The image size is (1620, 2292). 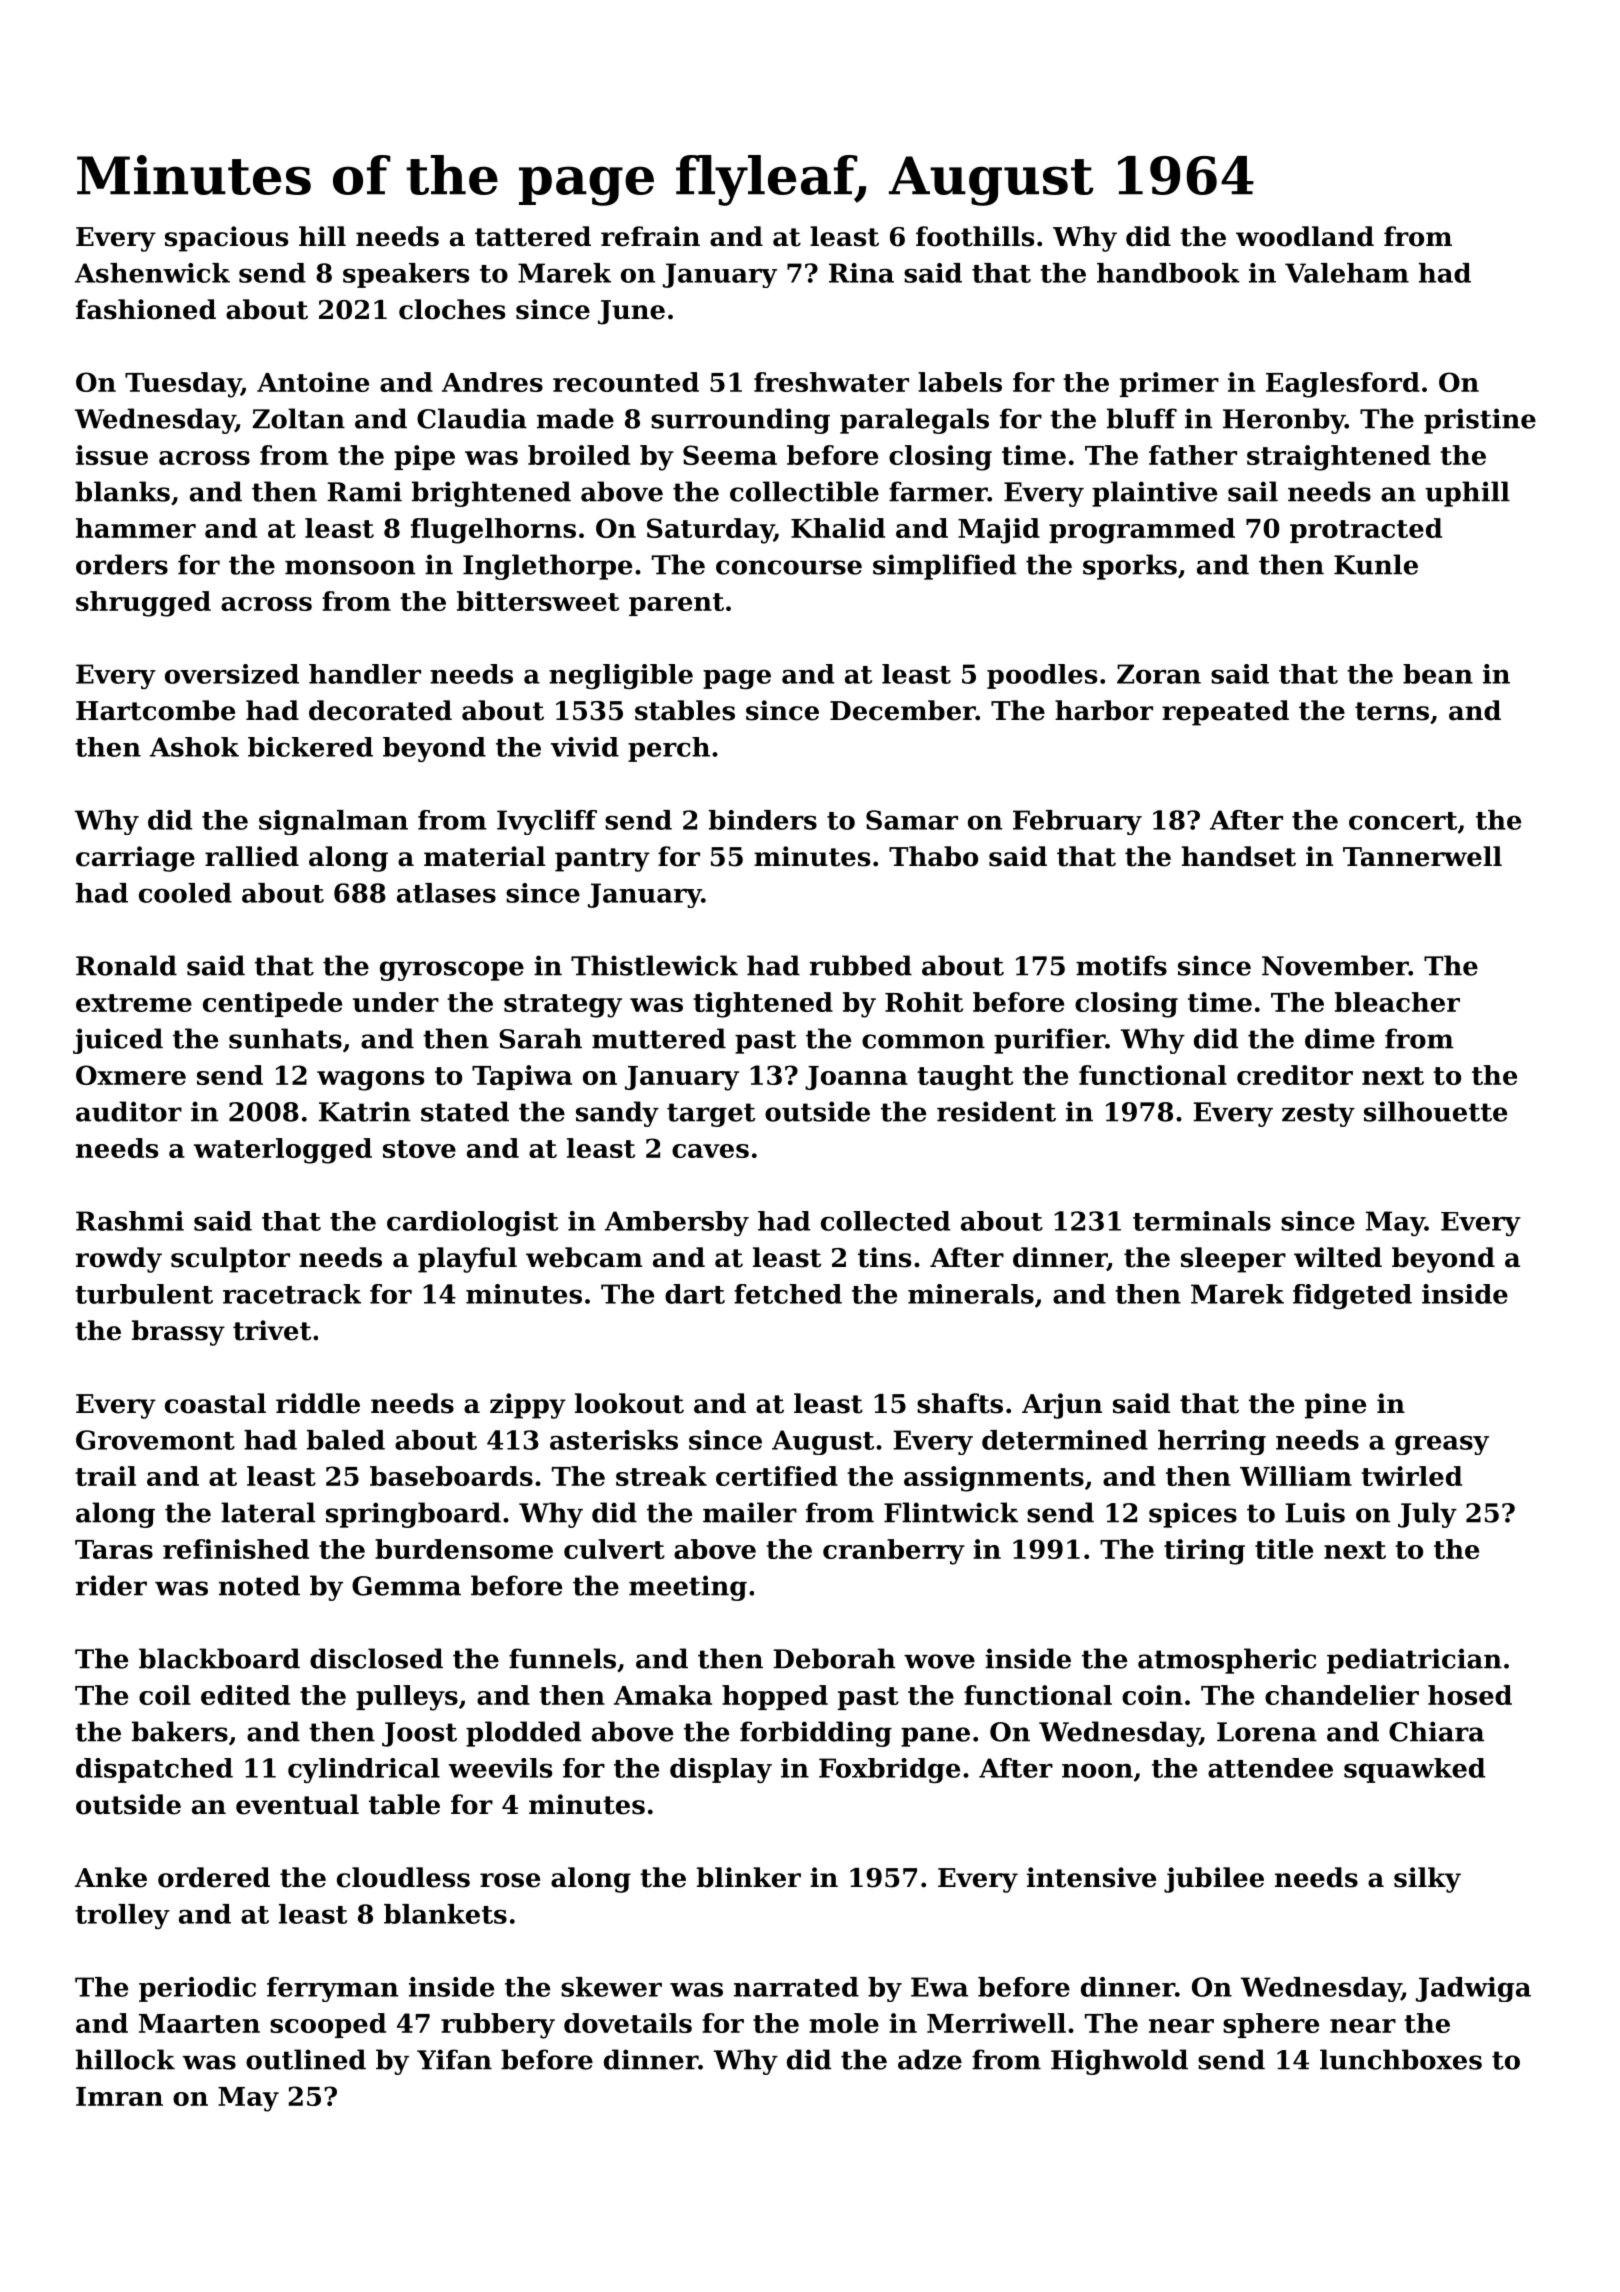 I want to click on adze, so click(x=930, y=2059).
